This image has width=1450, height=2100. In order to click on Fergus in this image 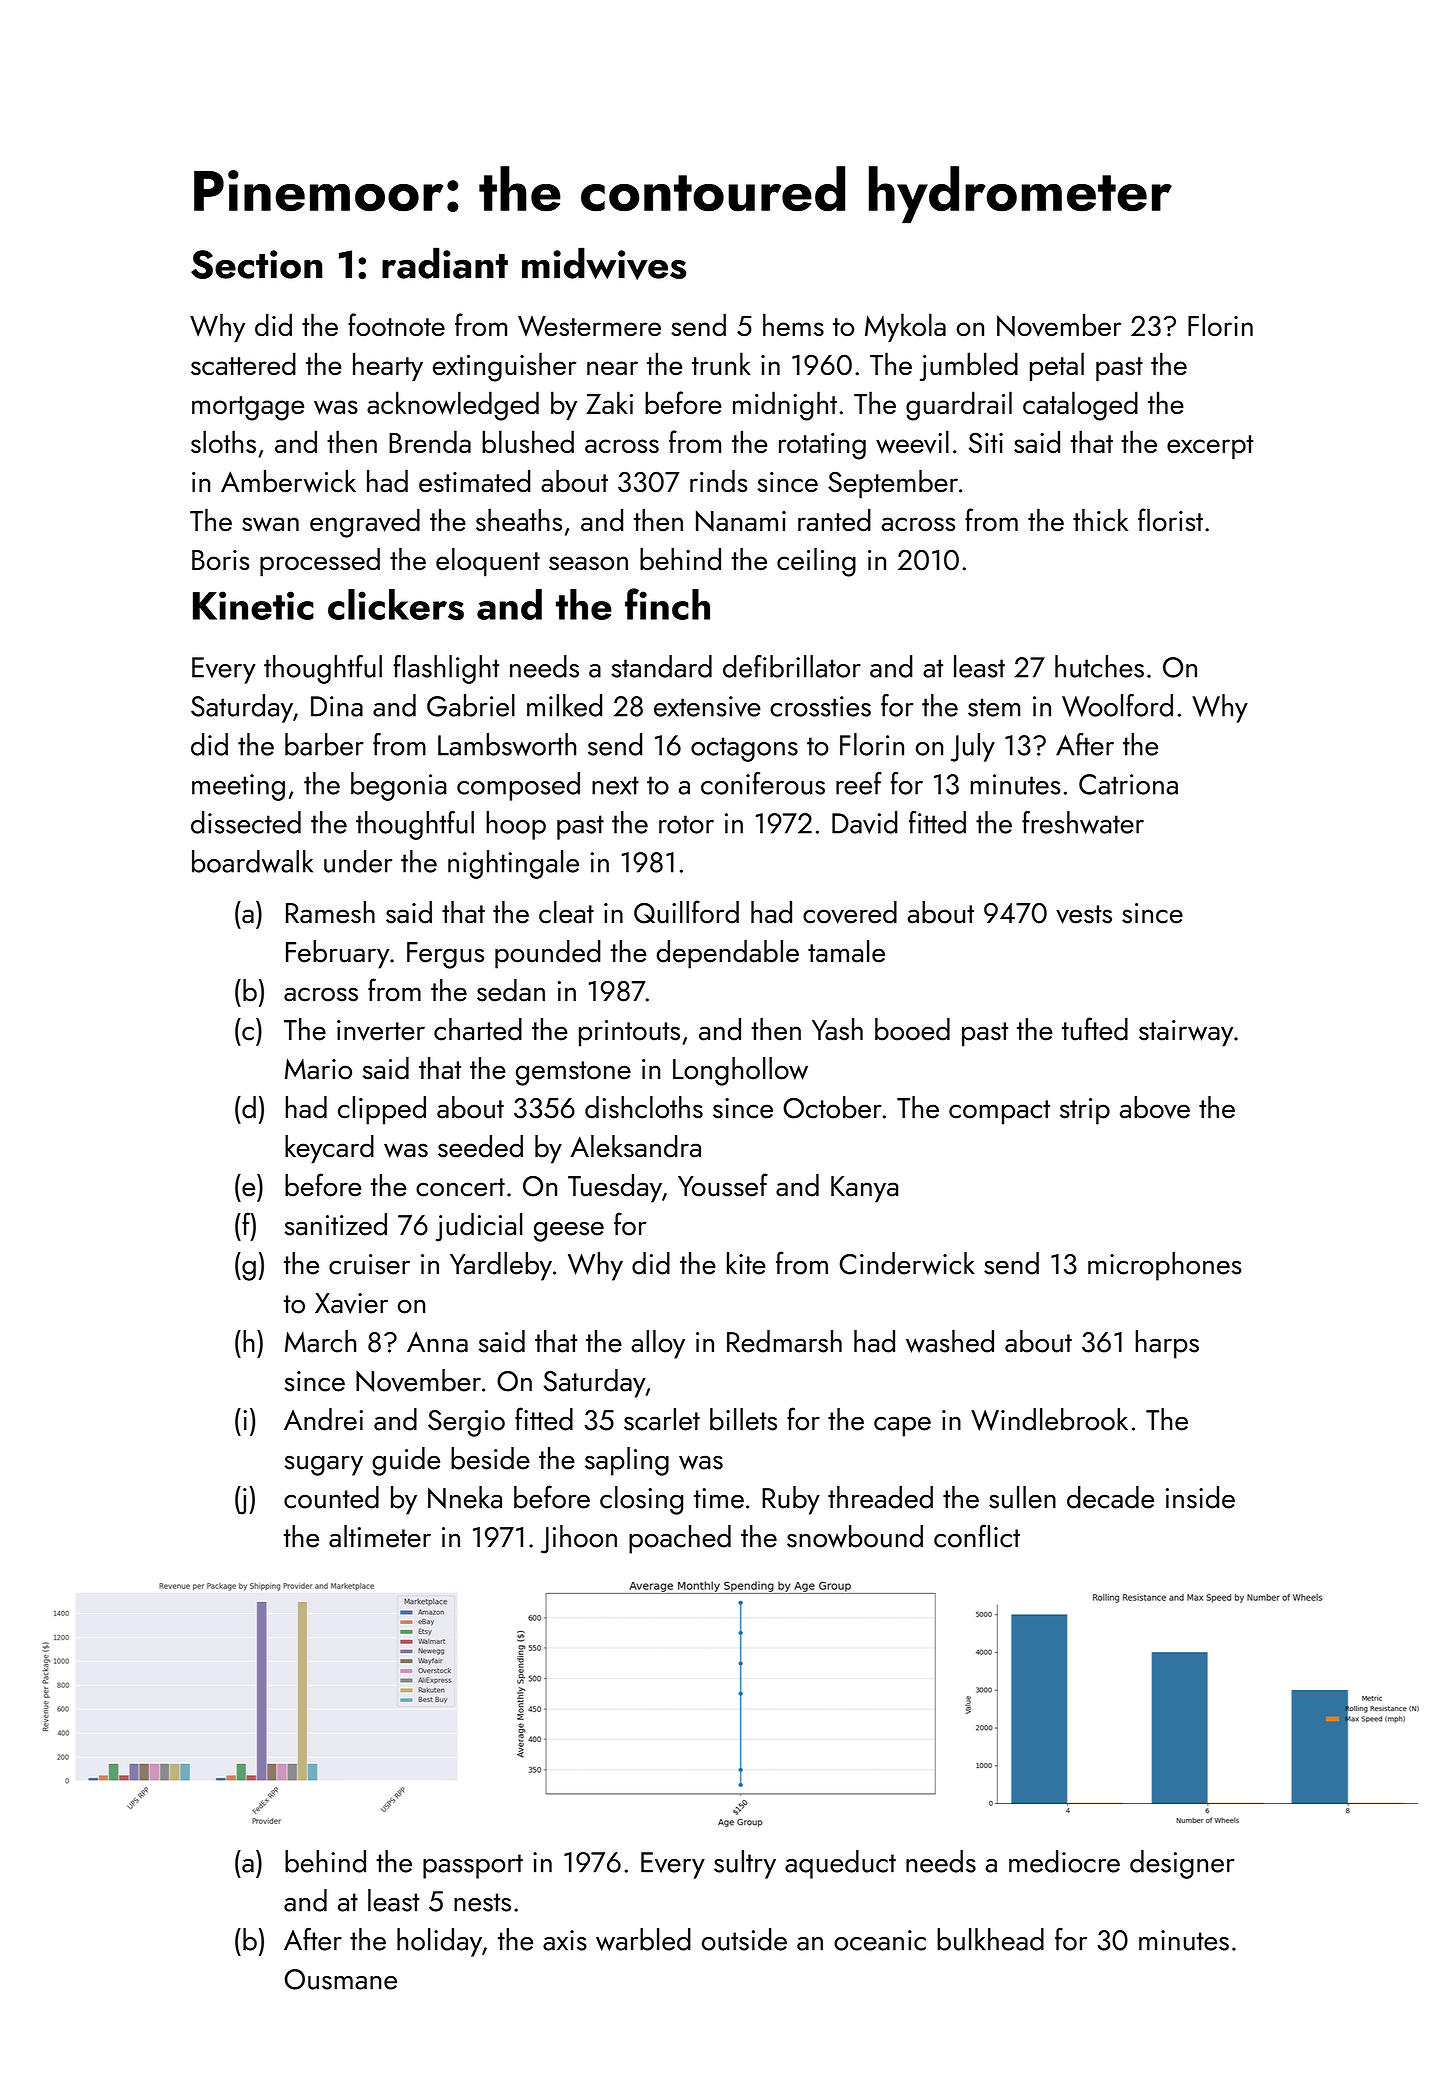, I will do `click(445, 955)`.
